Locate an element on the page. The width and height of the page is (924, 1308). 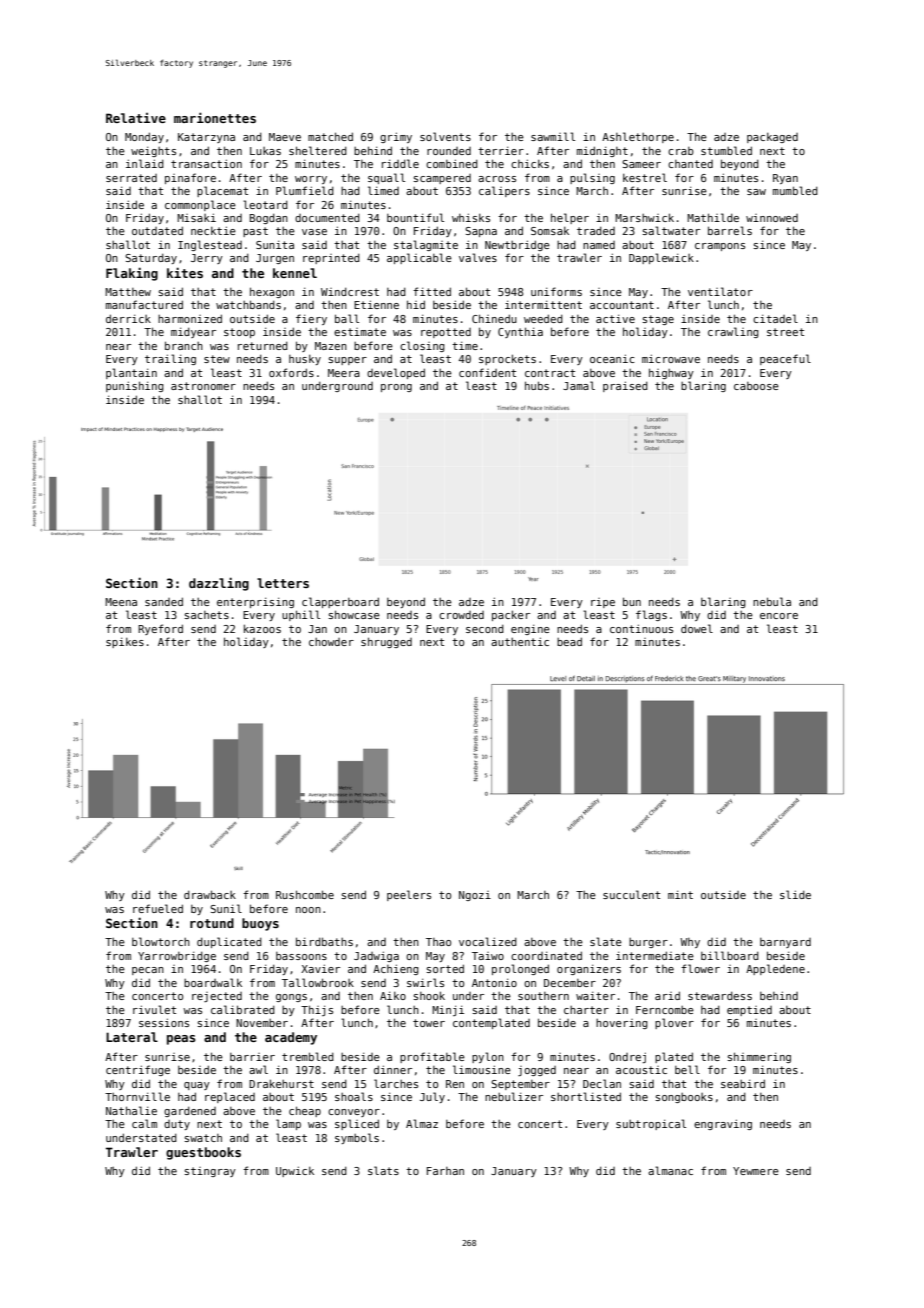
bun is located at coordinates (632, 601).
